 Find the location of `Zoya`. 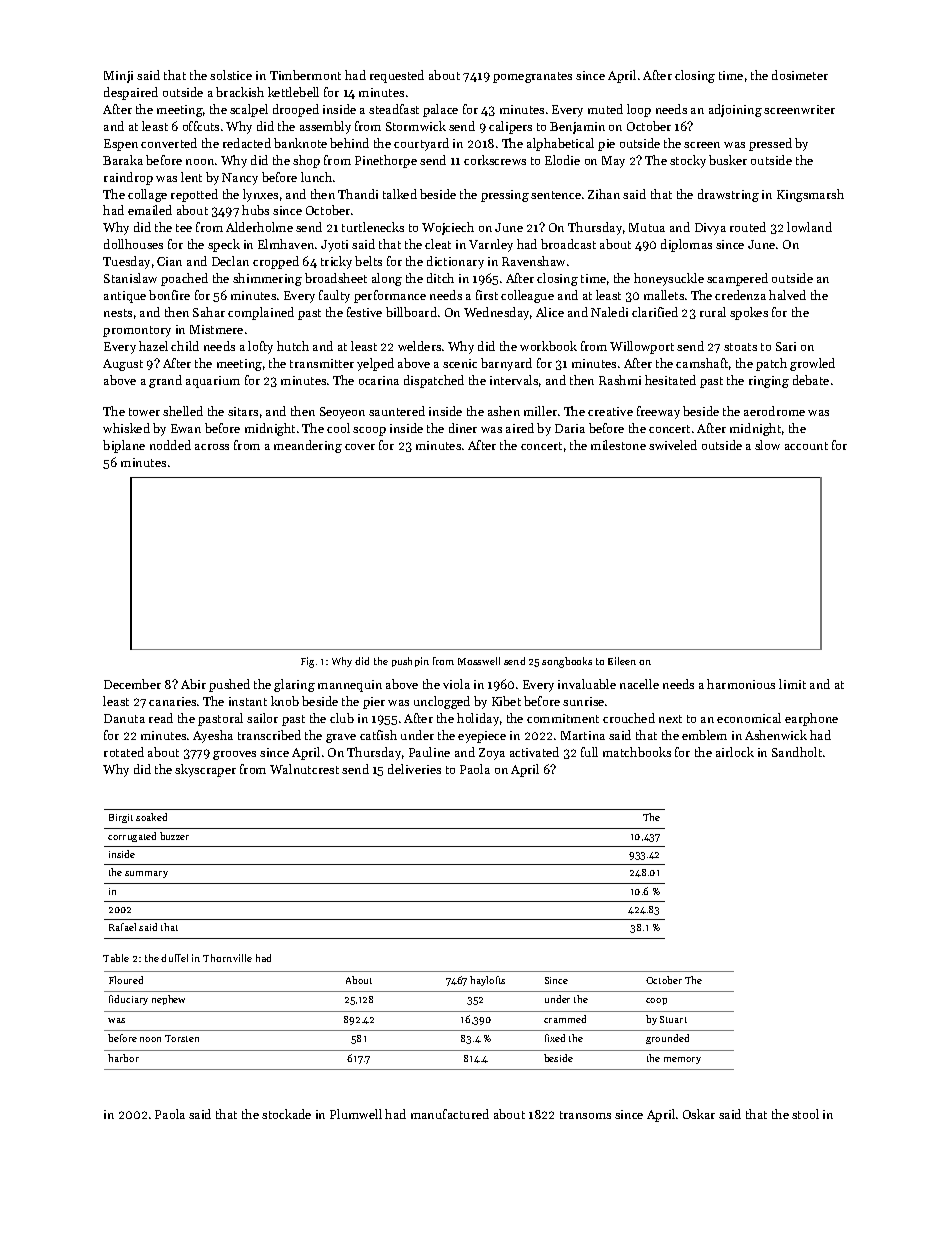

Zoya is located at coordinates (492, 754).
